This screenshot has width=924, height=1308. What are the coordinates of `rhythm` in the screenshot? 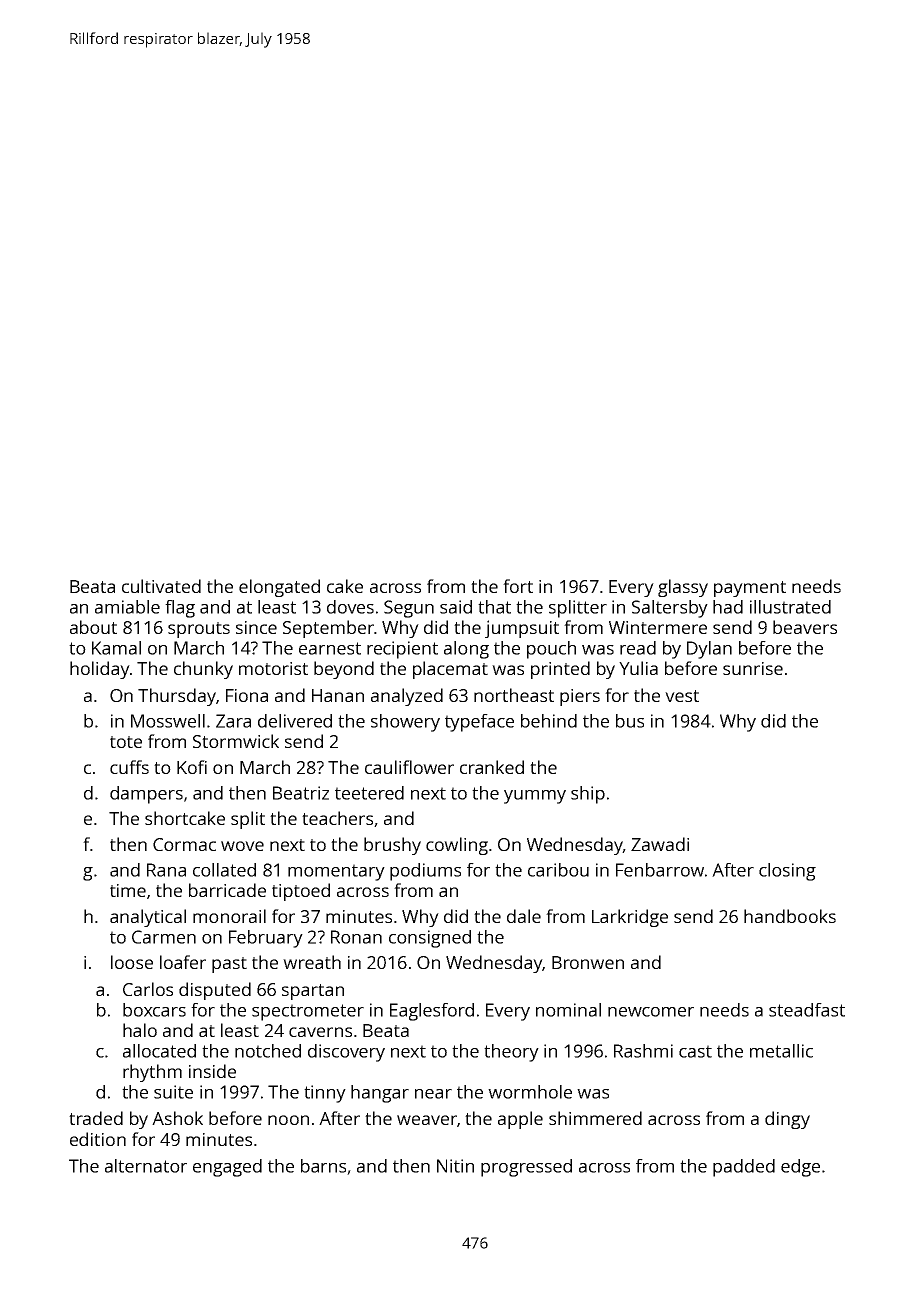 It's located at (152, 1073).
